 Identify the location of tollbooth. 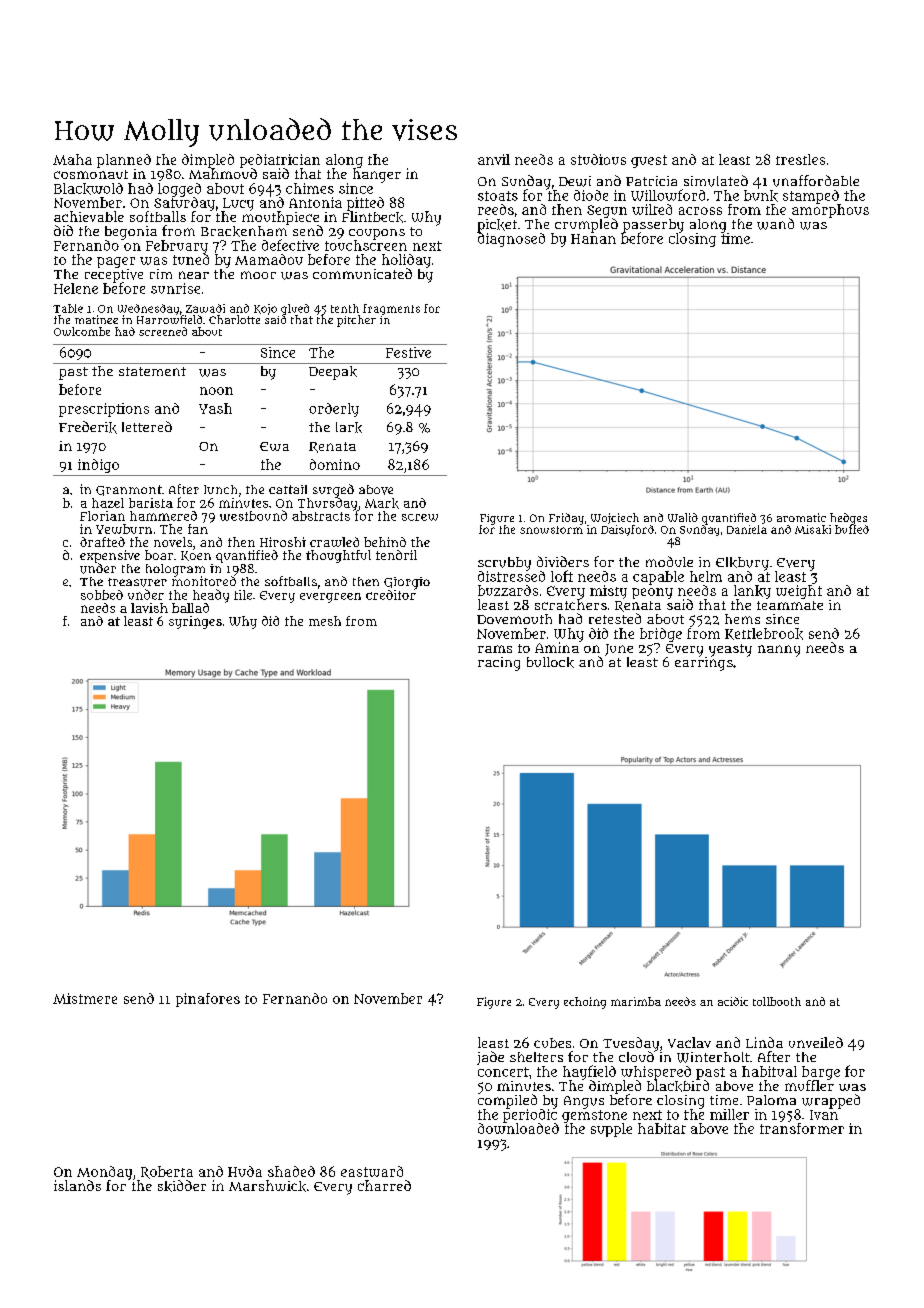
(777, 1001).
